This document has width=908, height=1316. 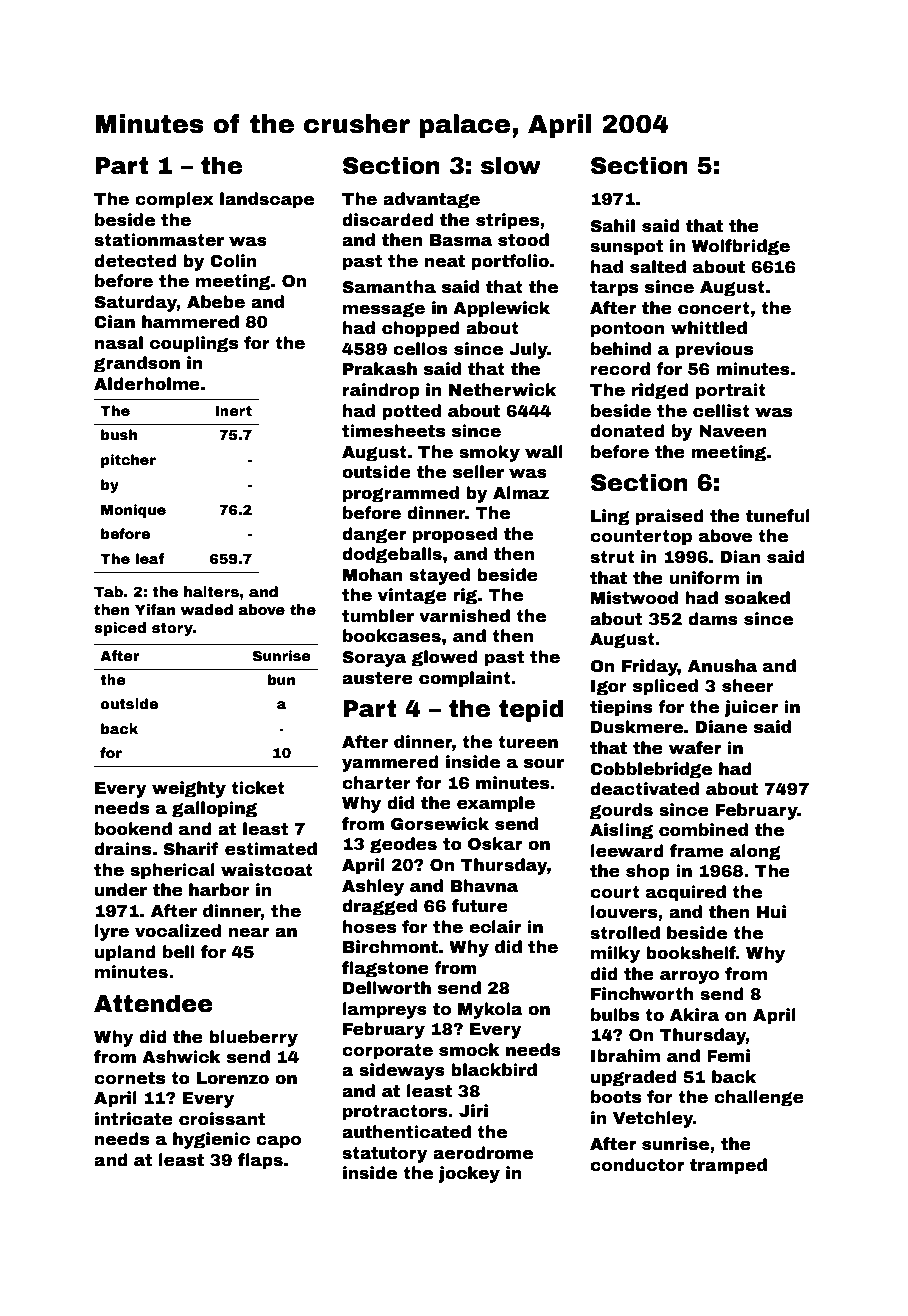 What do you see at coordinates (385, 969) in the document?
I see `flagstone` at bounding box center [385, 969].
